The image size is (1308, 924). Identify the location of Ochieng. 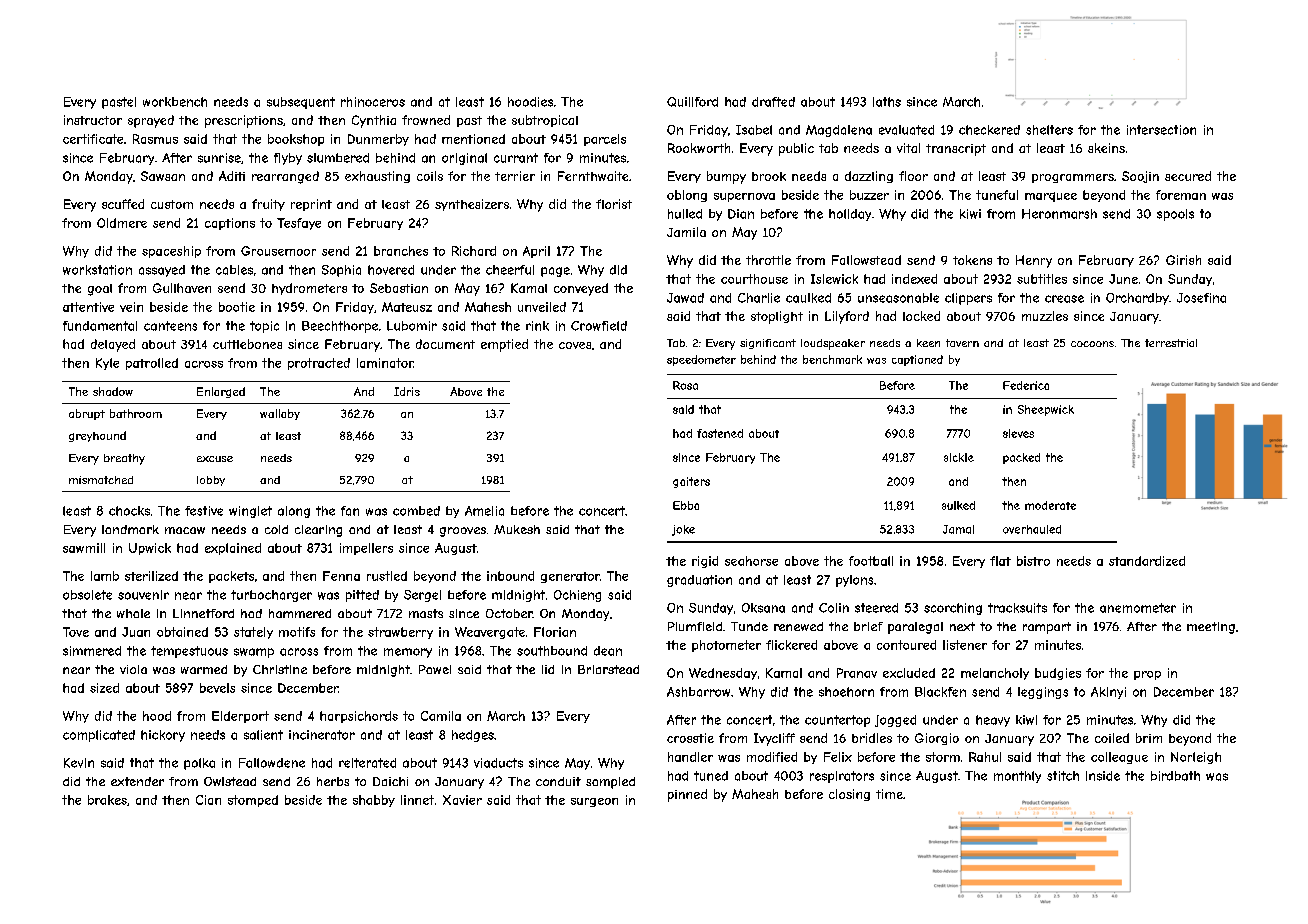
(577, 596).
